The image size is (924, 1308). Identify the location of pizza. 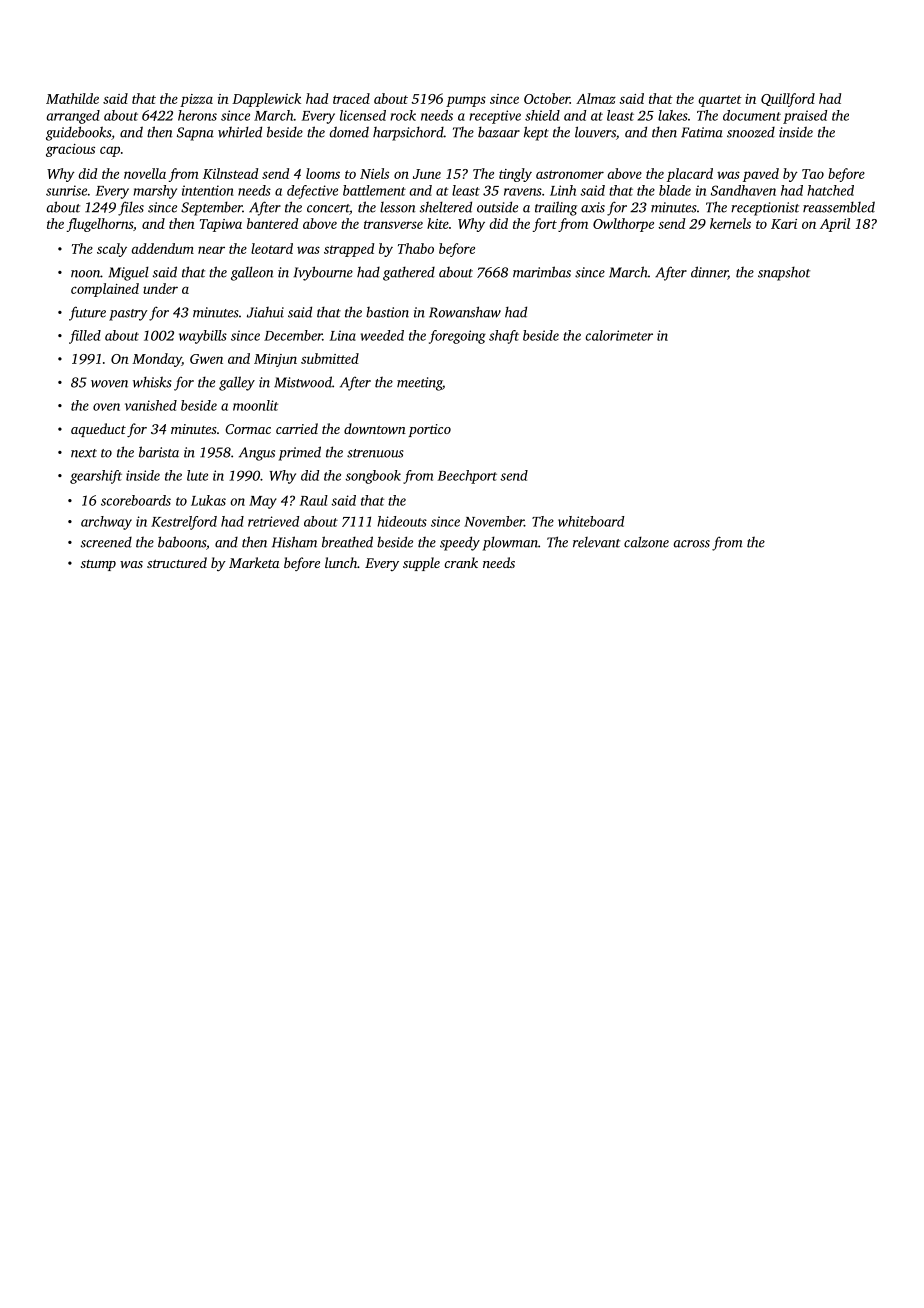
(196, 100).
